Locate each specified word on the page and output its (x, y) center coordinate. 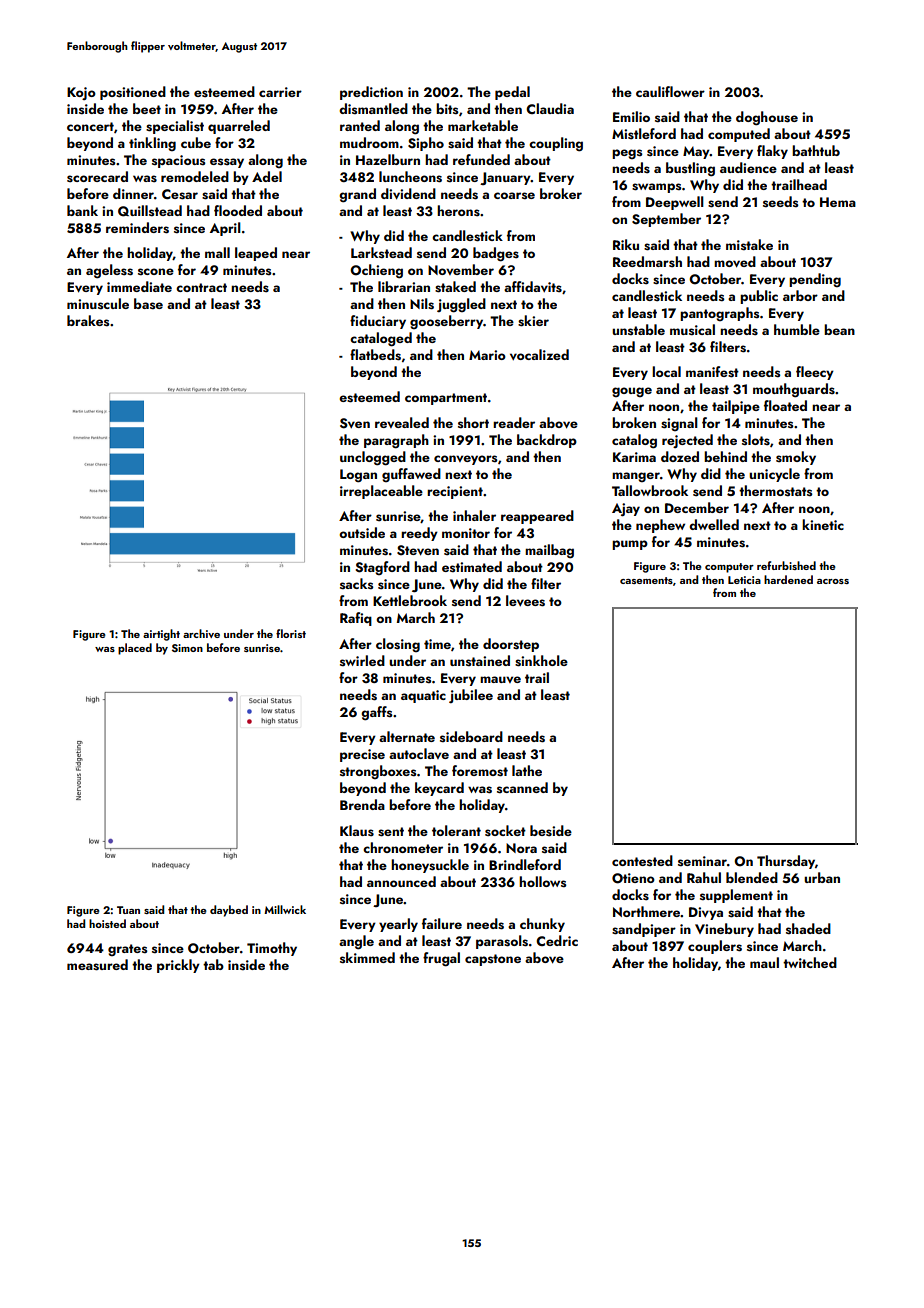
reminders (137, 228)
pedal (512, 93)
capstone (493, 960)
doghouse (767, 118)
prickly (178, 966)
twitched (810, 962)
